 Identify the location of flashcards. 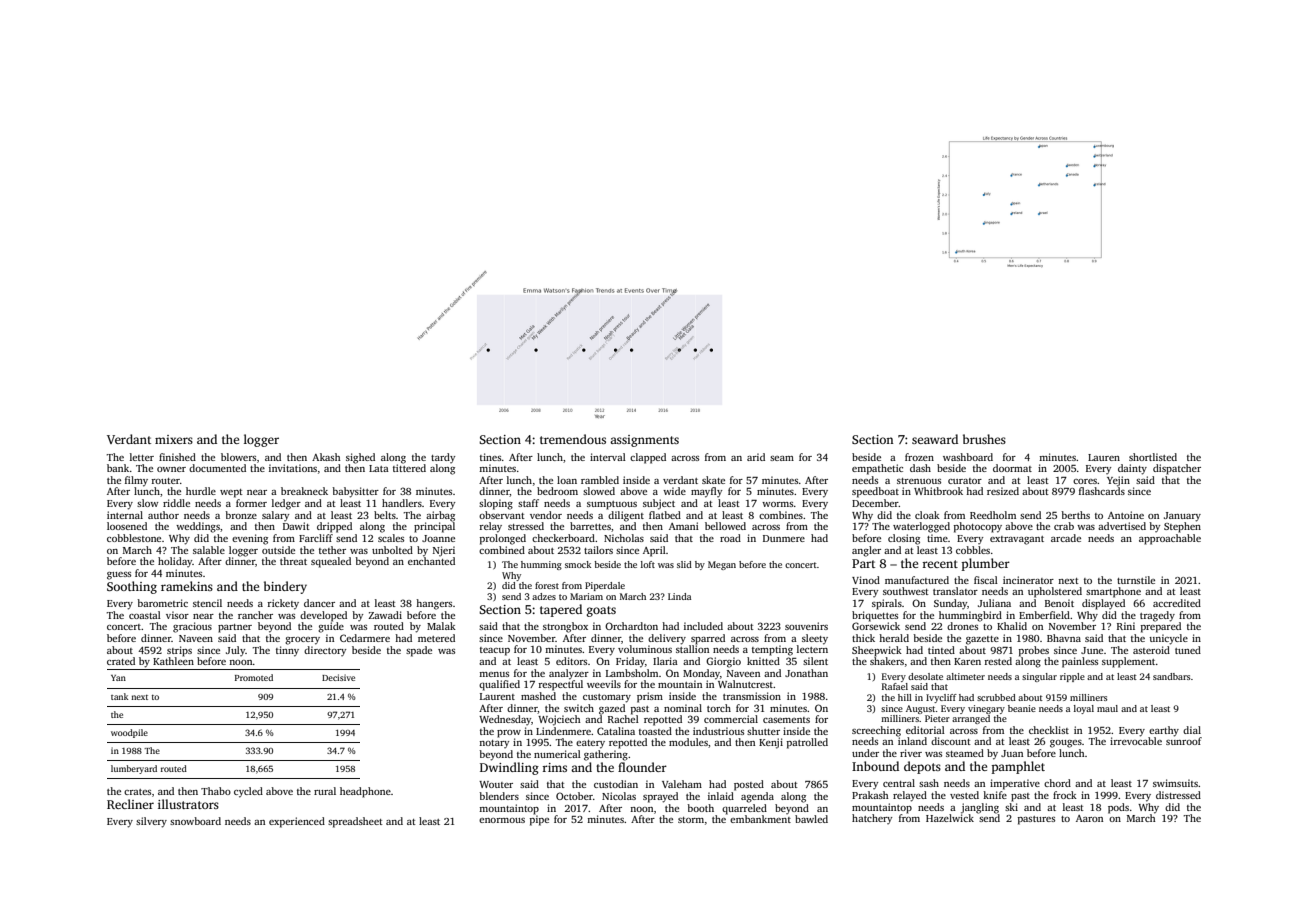
(1102, 491).
